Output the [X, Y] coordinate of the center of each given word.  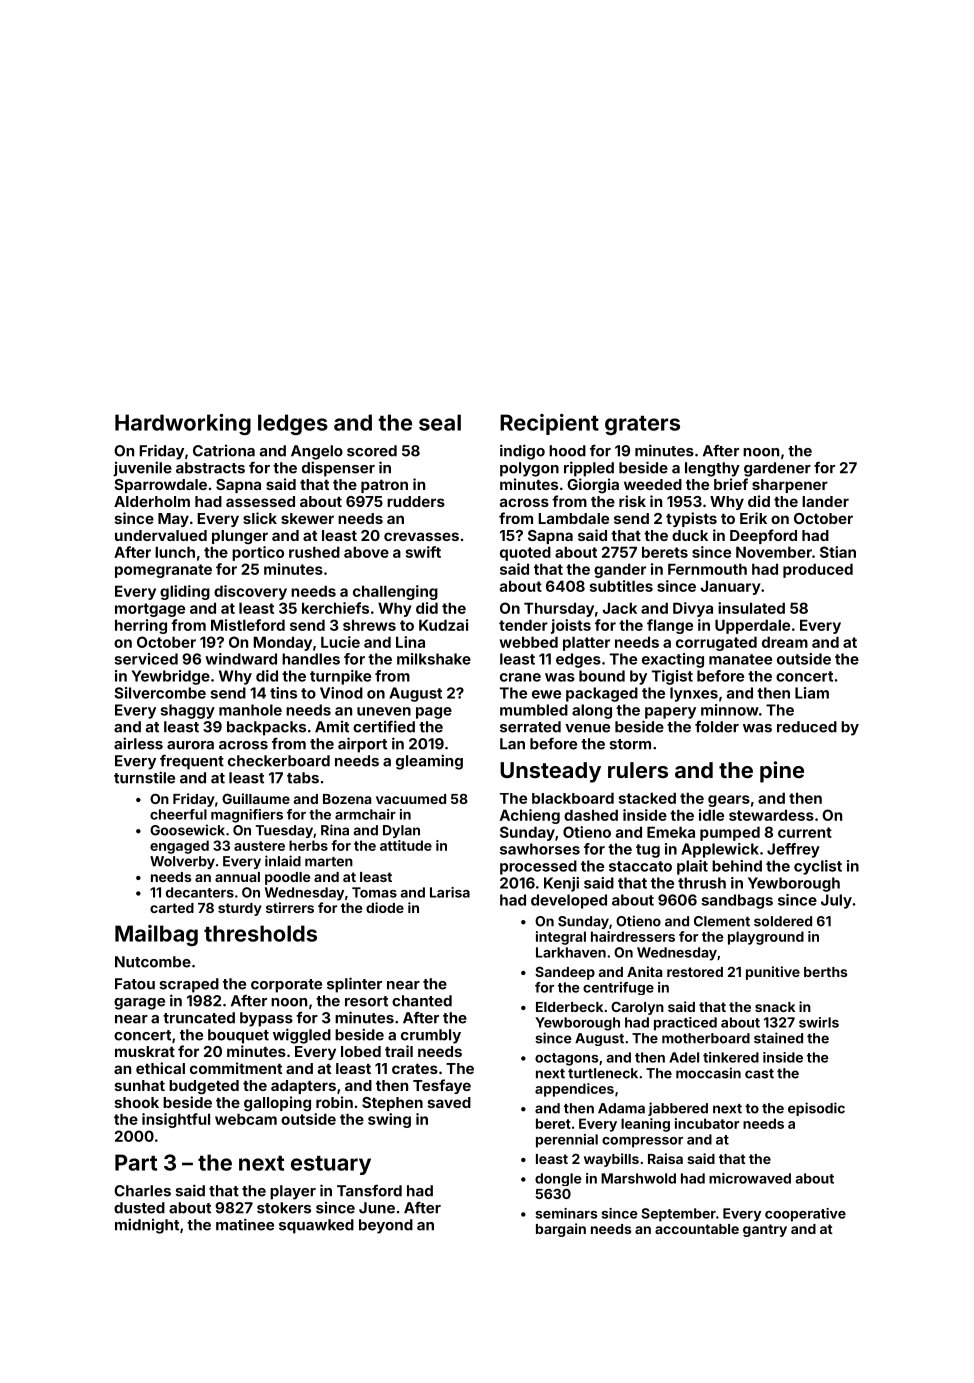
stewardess [771, 815]
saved [449, 1102]
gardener [777, 469]
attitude [406, 845]
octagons [566, 1059]
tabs [303, 778]
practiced [685, 1024]
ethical [160, 1068]
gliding [185, 592]
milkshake [434, 659]
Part [136, 1162]
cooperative [805, 1215]
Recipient [549, 424]
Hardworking [183, 424]
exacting [673, 660]
